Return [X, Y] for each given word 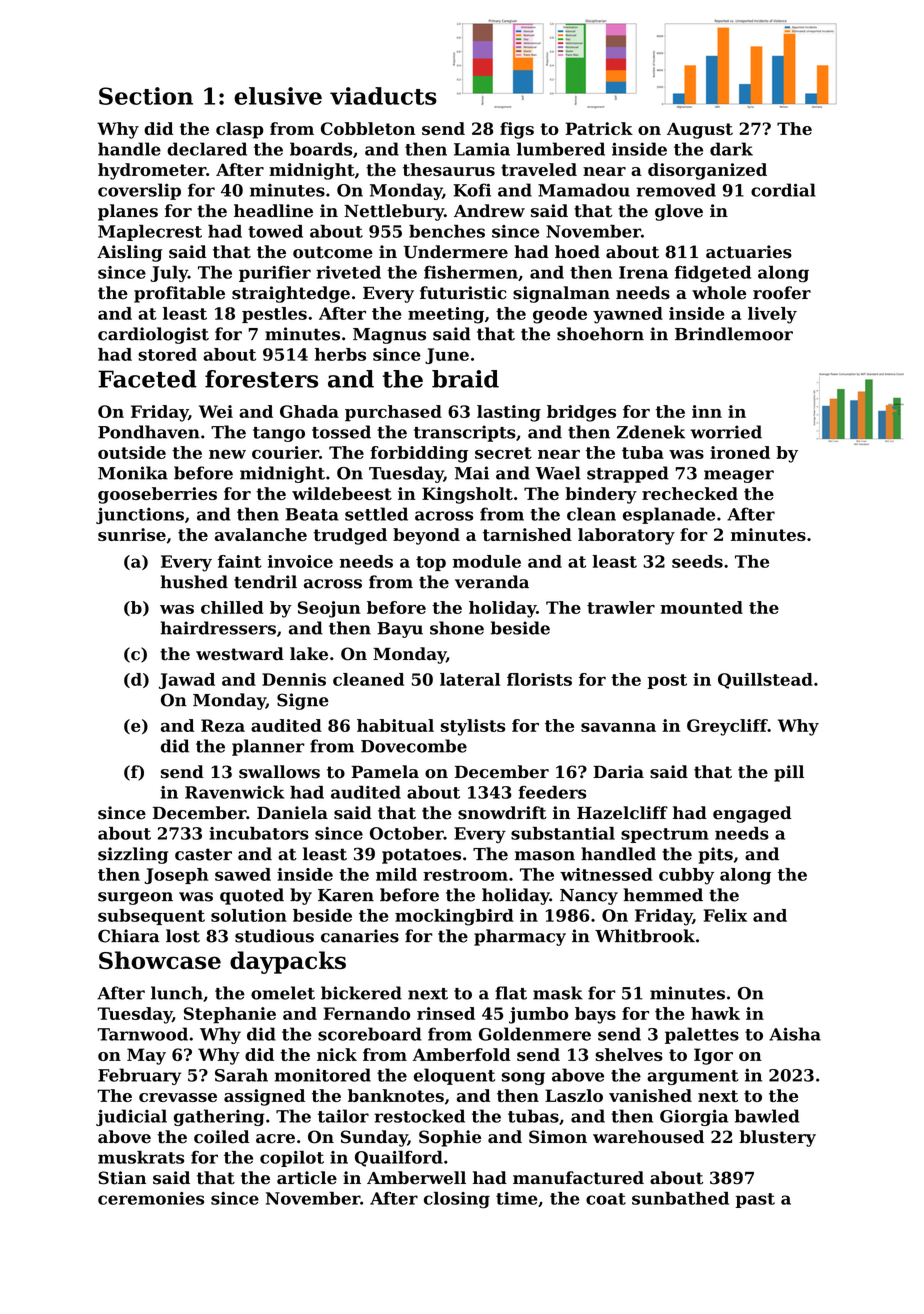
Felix [725, 915]
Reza [223, 725]
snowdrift [502, 813]
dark [731, 149]
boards [321, 149]
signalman [561, 294]
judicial [131, 1117]
